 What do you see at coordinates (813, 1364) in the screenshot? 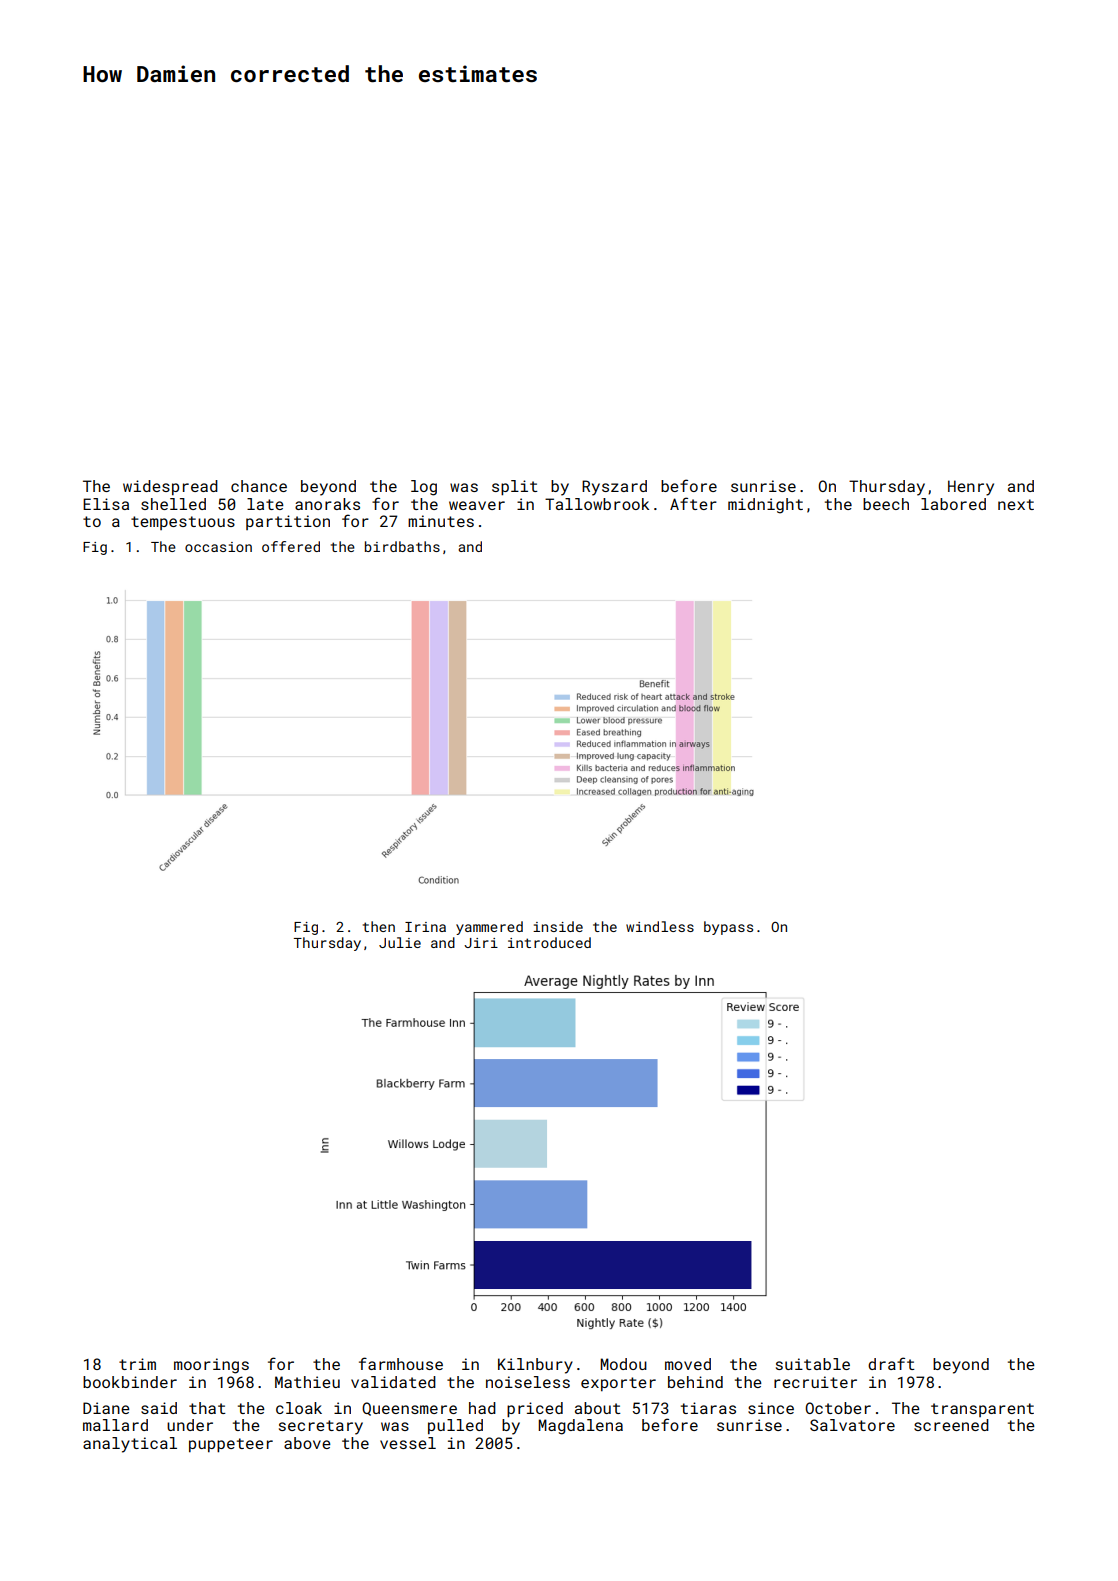
I see `suitable` at bounding box center [813, 1364].
